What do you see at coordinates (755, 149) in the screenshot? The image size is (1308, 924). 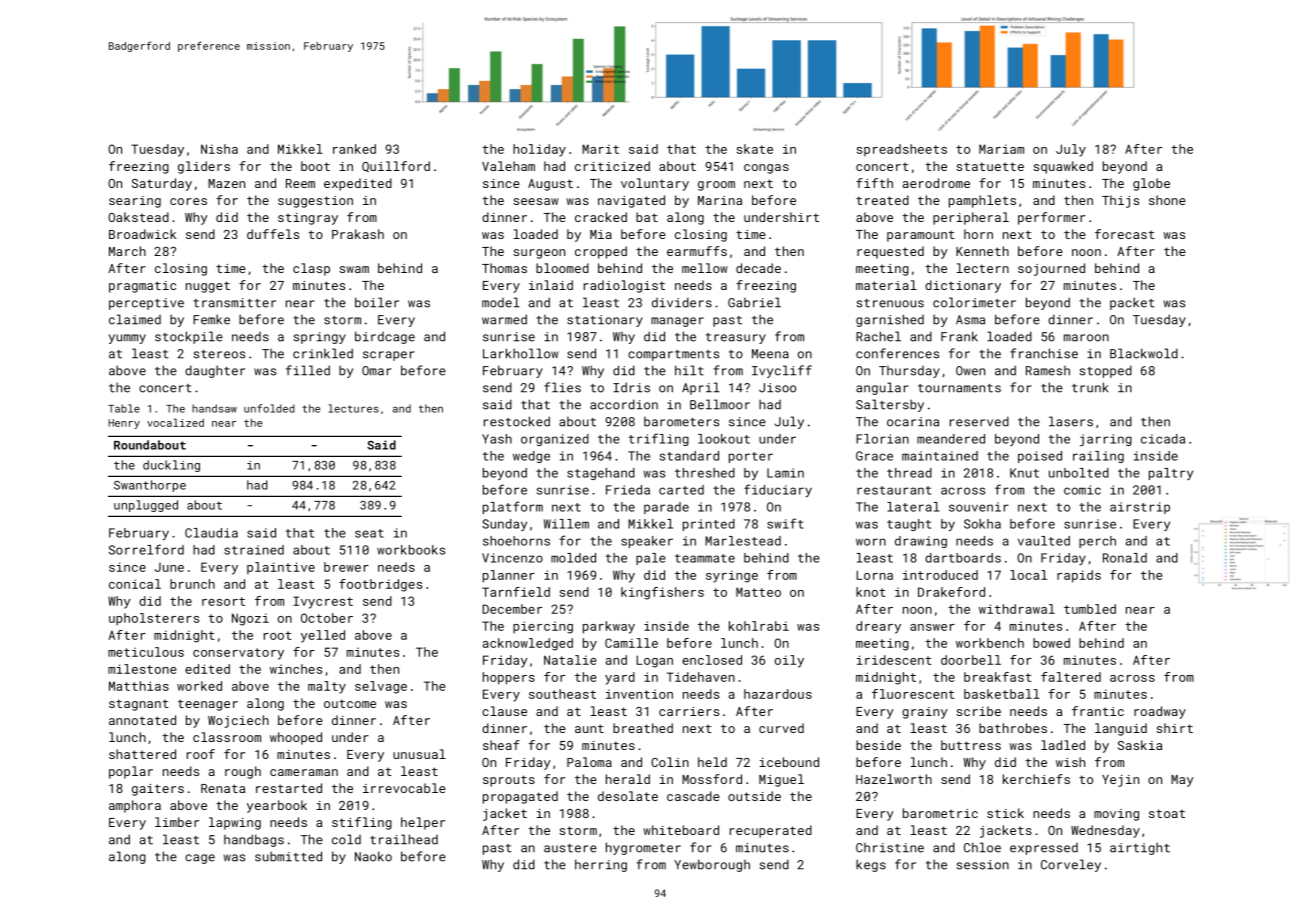 I see `skate` at bounding box center [755, 149].
